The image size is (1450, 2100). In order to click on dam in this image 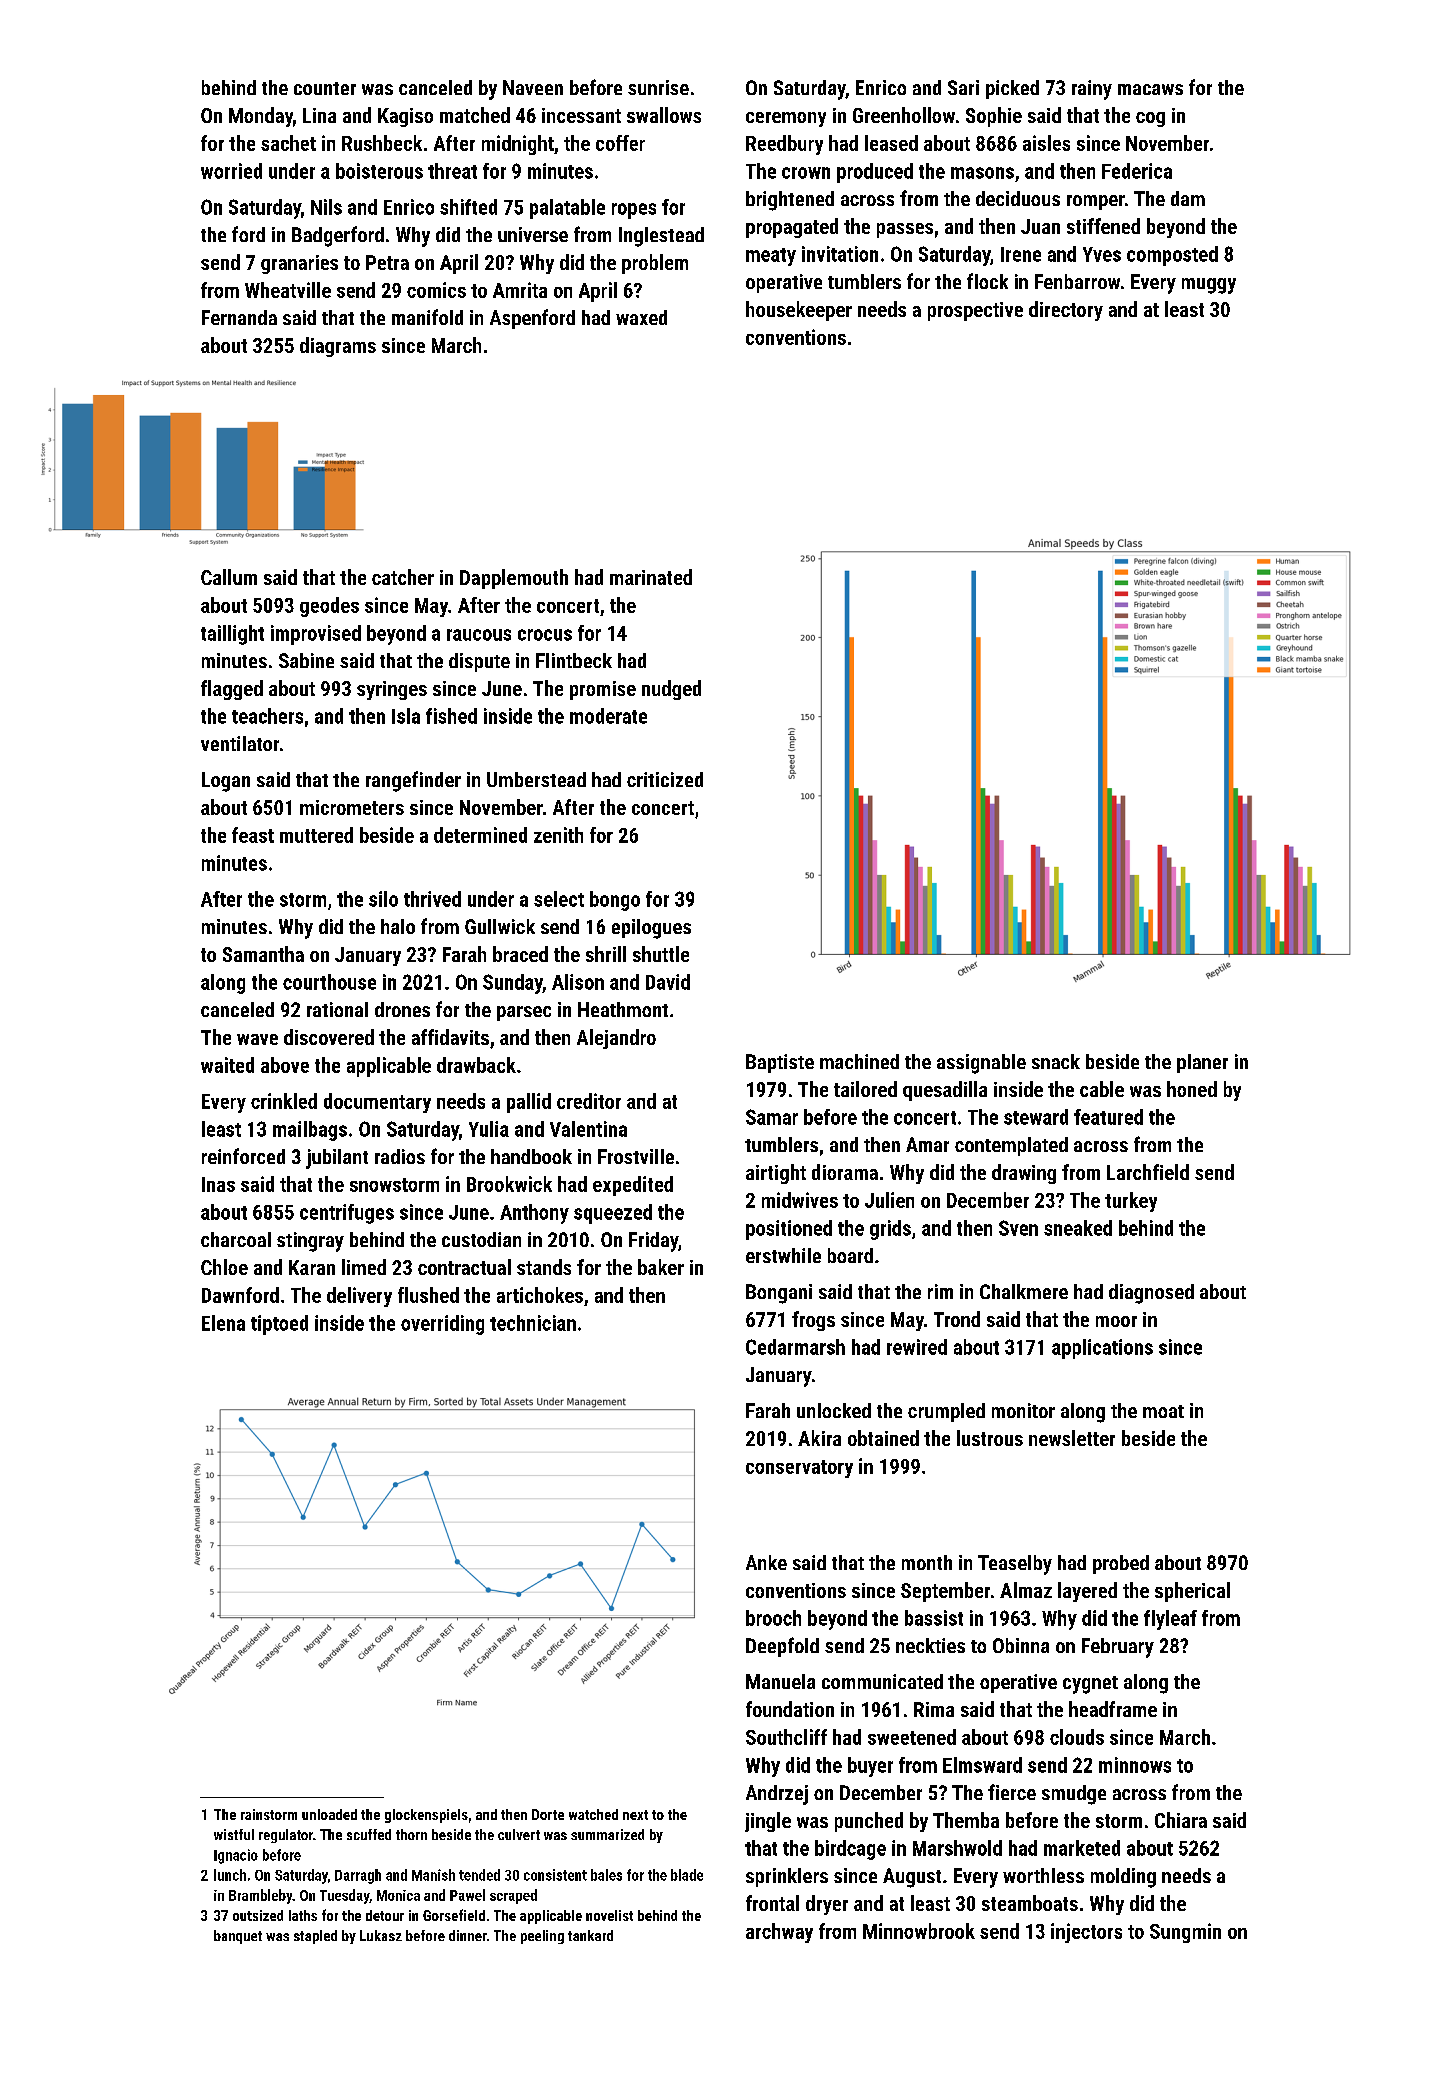, I will do `click(1188, 198)`.
